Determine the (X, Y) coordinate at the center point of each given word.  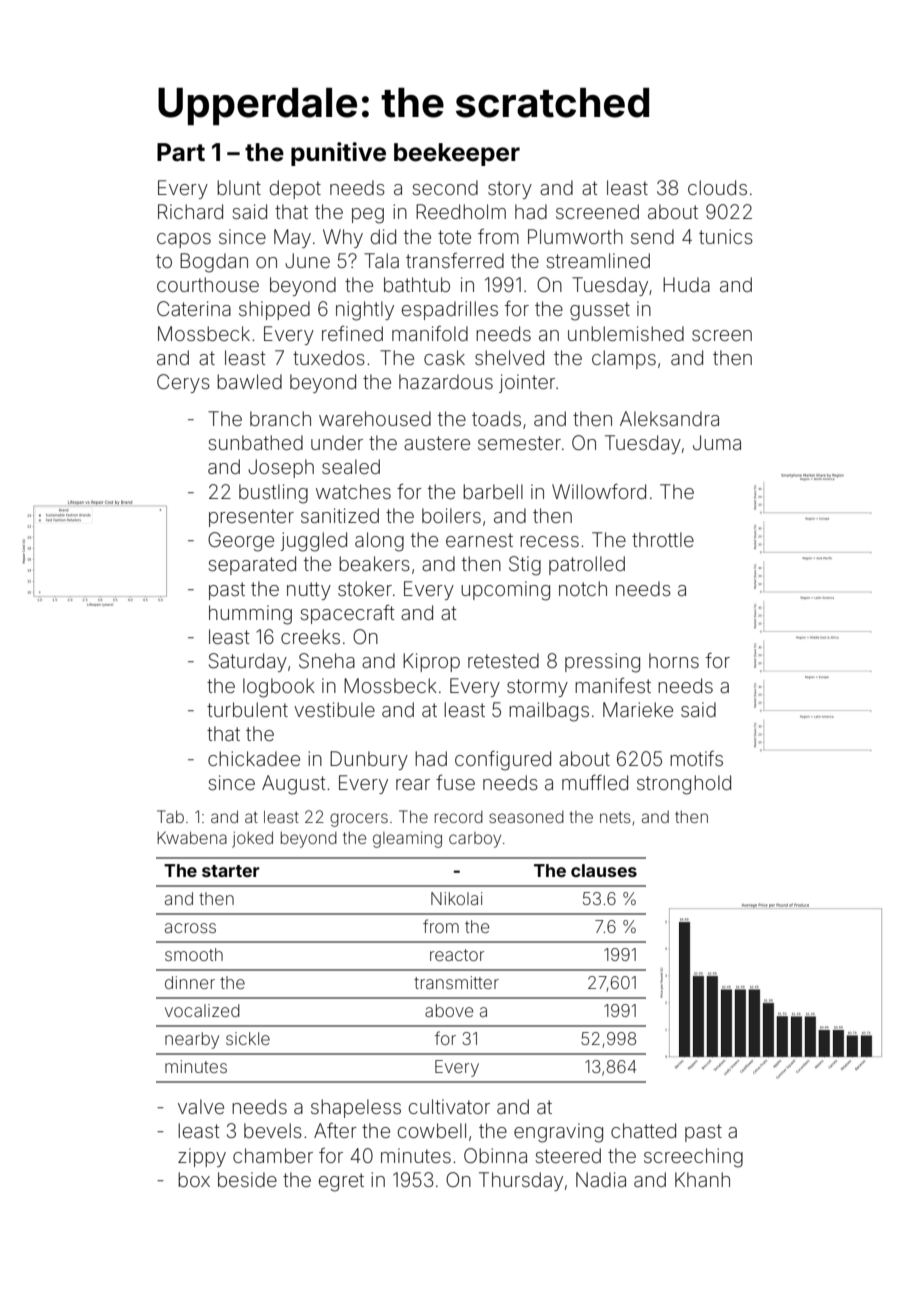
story (510, 190)
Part (181, 152)
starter (231, 871)
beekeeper (457, 154)
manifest (613, 685)
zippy (202, 1157)
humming (250, 615)
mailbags (549, 712)
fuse (455, 782)
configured (503, 761)
